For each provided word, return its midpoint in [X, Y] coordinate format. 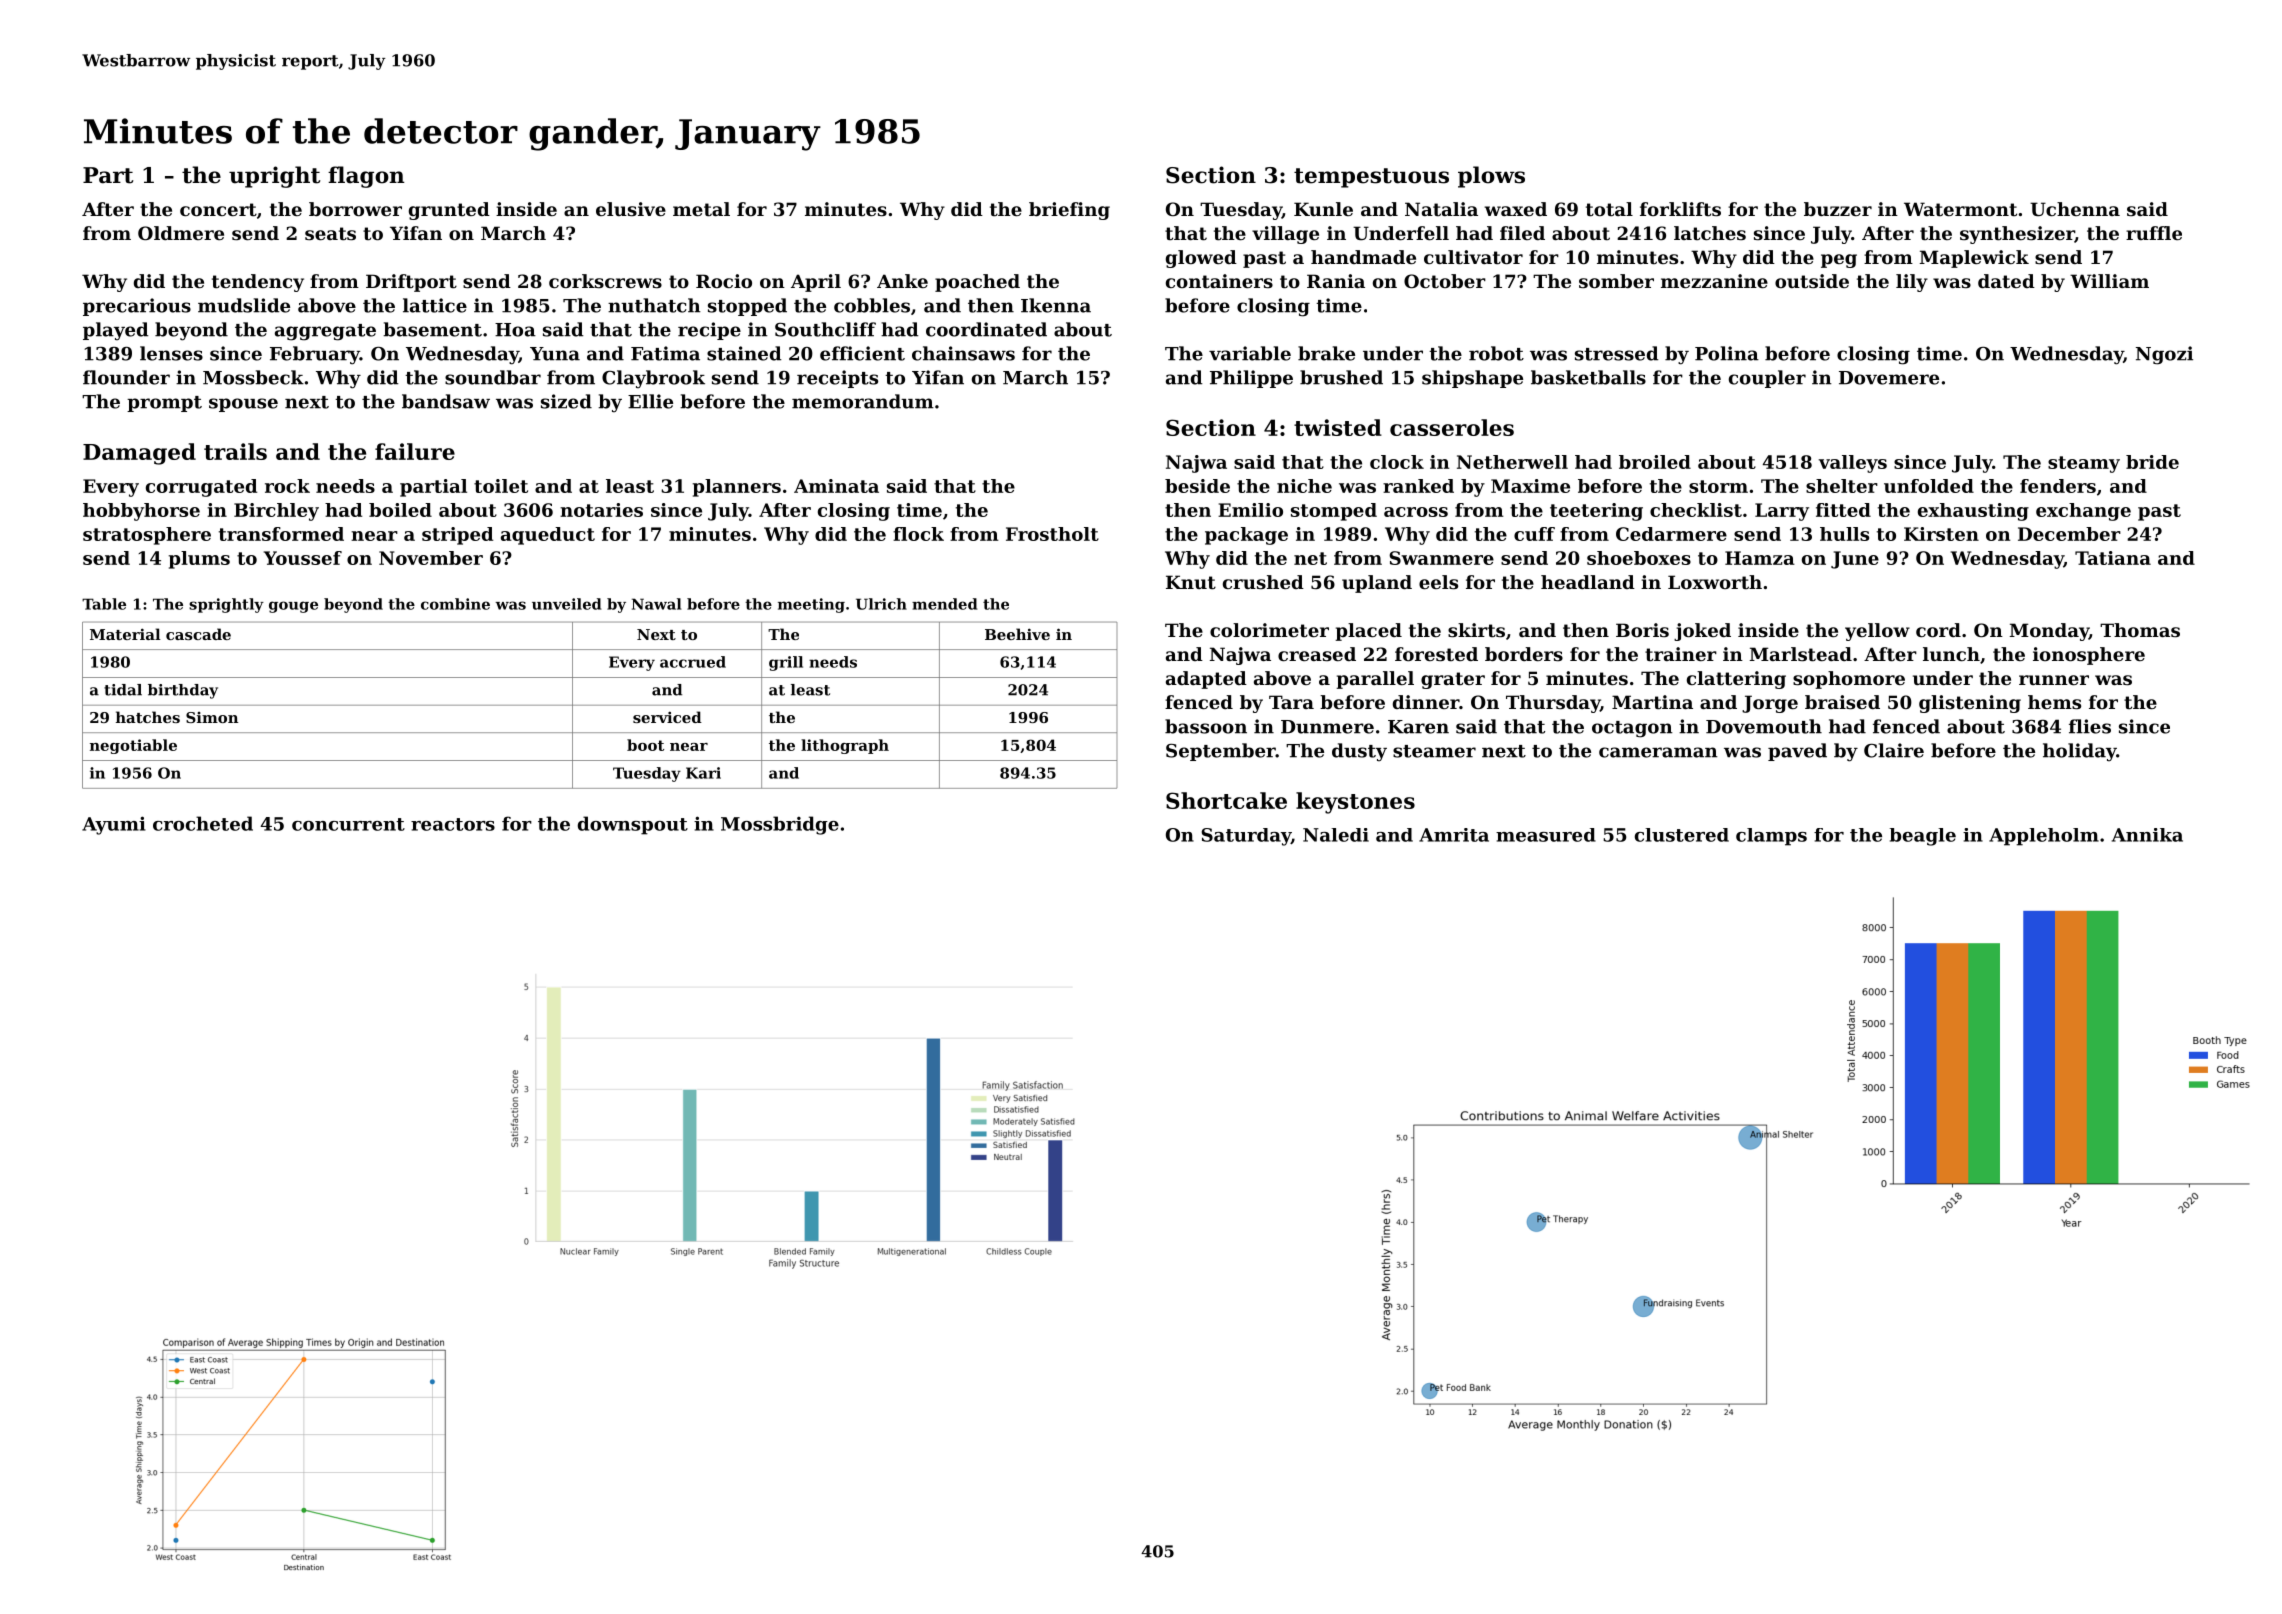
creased [1317, 654]
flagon [366, 177]
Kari [703, 773]
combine [455, 604]
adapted [1206, 680]
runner [2054, 680]
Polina [1727, 353]
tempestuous [1371, 178]
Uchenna [2075, 209]
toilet [501, 486]
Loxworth [1715, 582]
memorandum [863, 401]
